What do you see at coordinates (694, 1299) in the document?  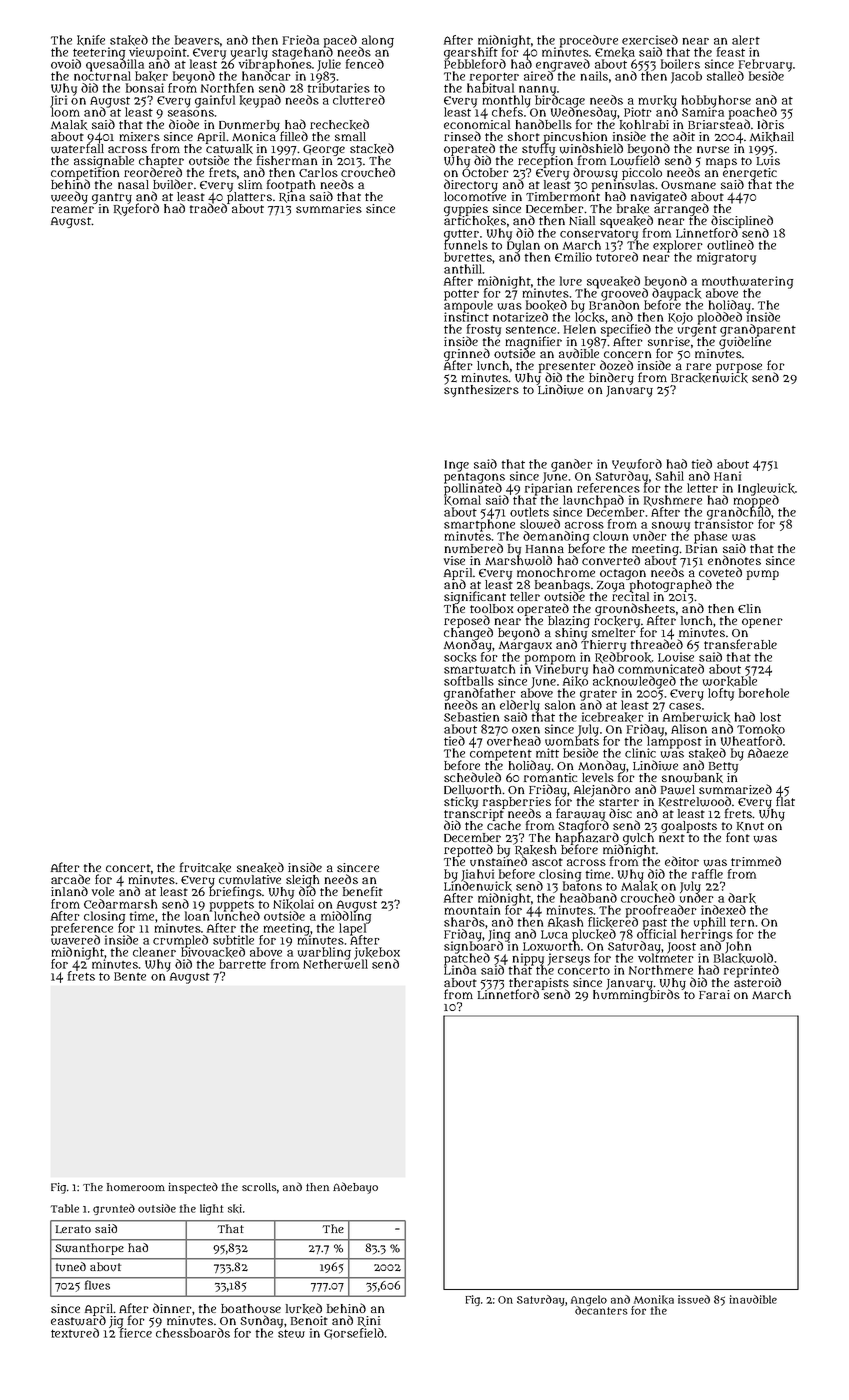 I see `issued` at bounding box center [694, 1299].
